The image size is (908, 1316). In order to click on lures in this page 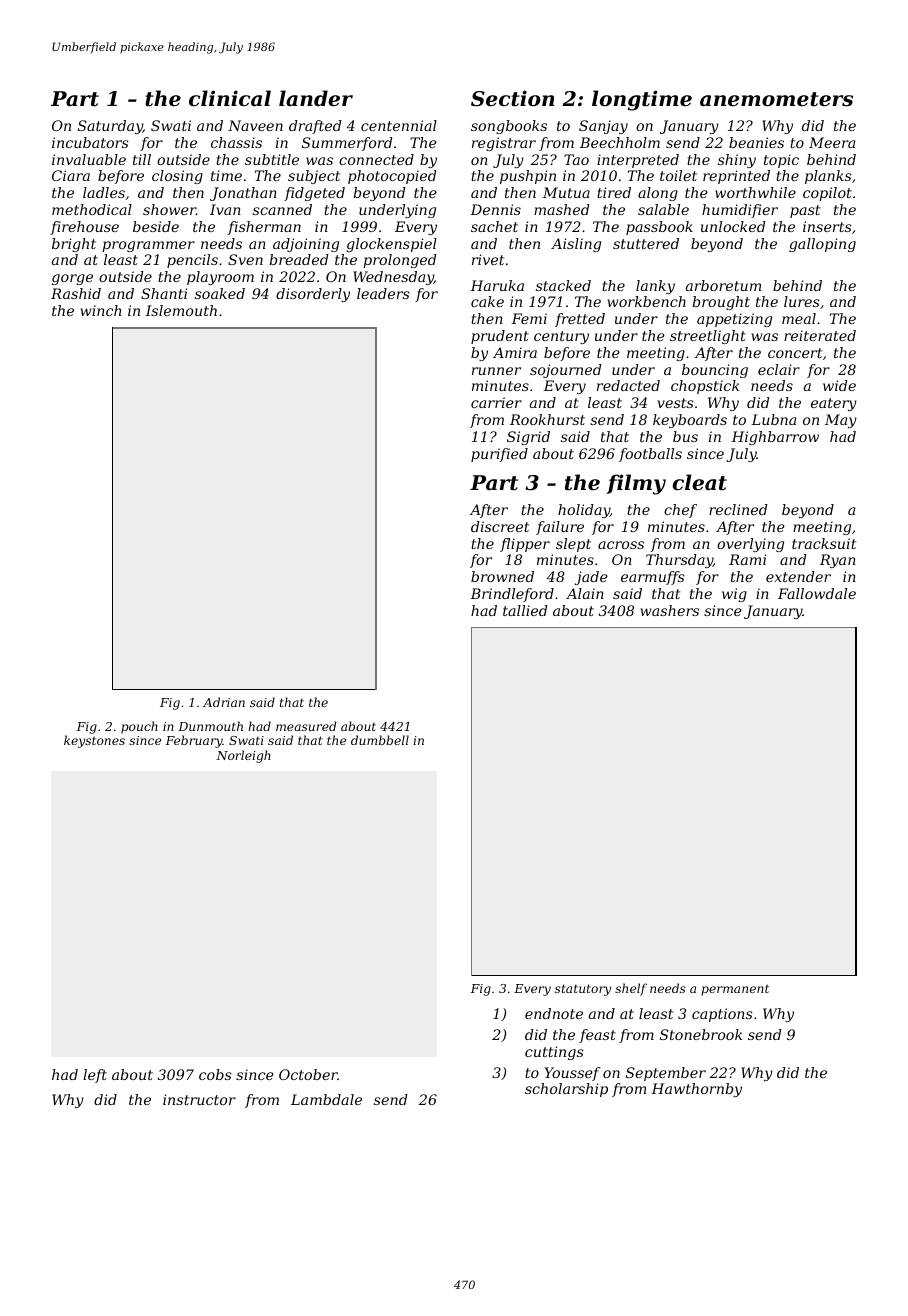, I will do `click(802, 301)`.
